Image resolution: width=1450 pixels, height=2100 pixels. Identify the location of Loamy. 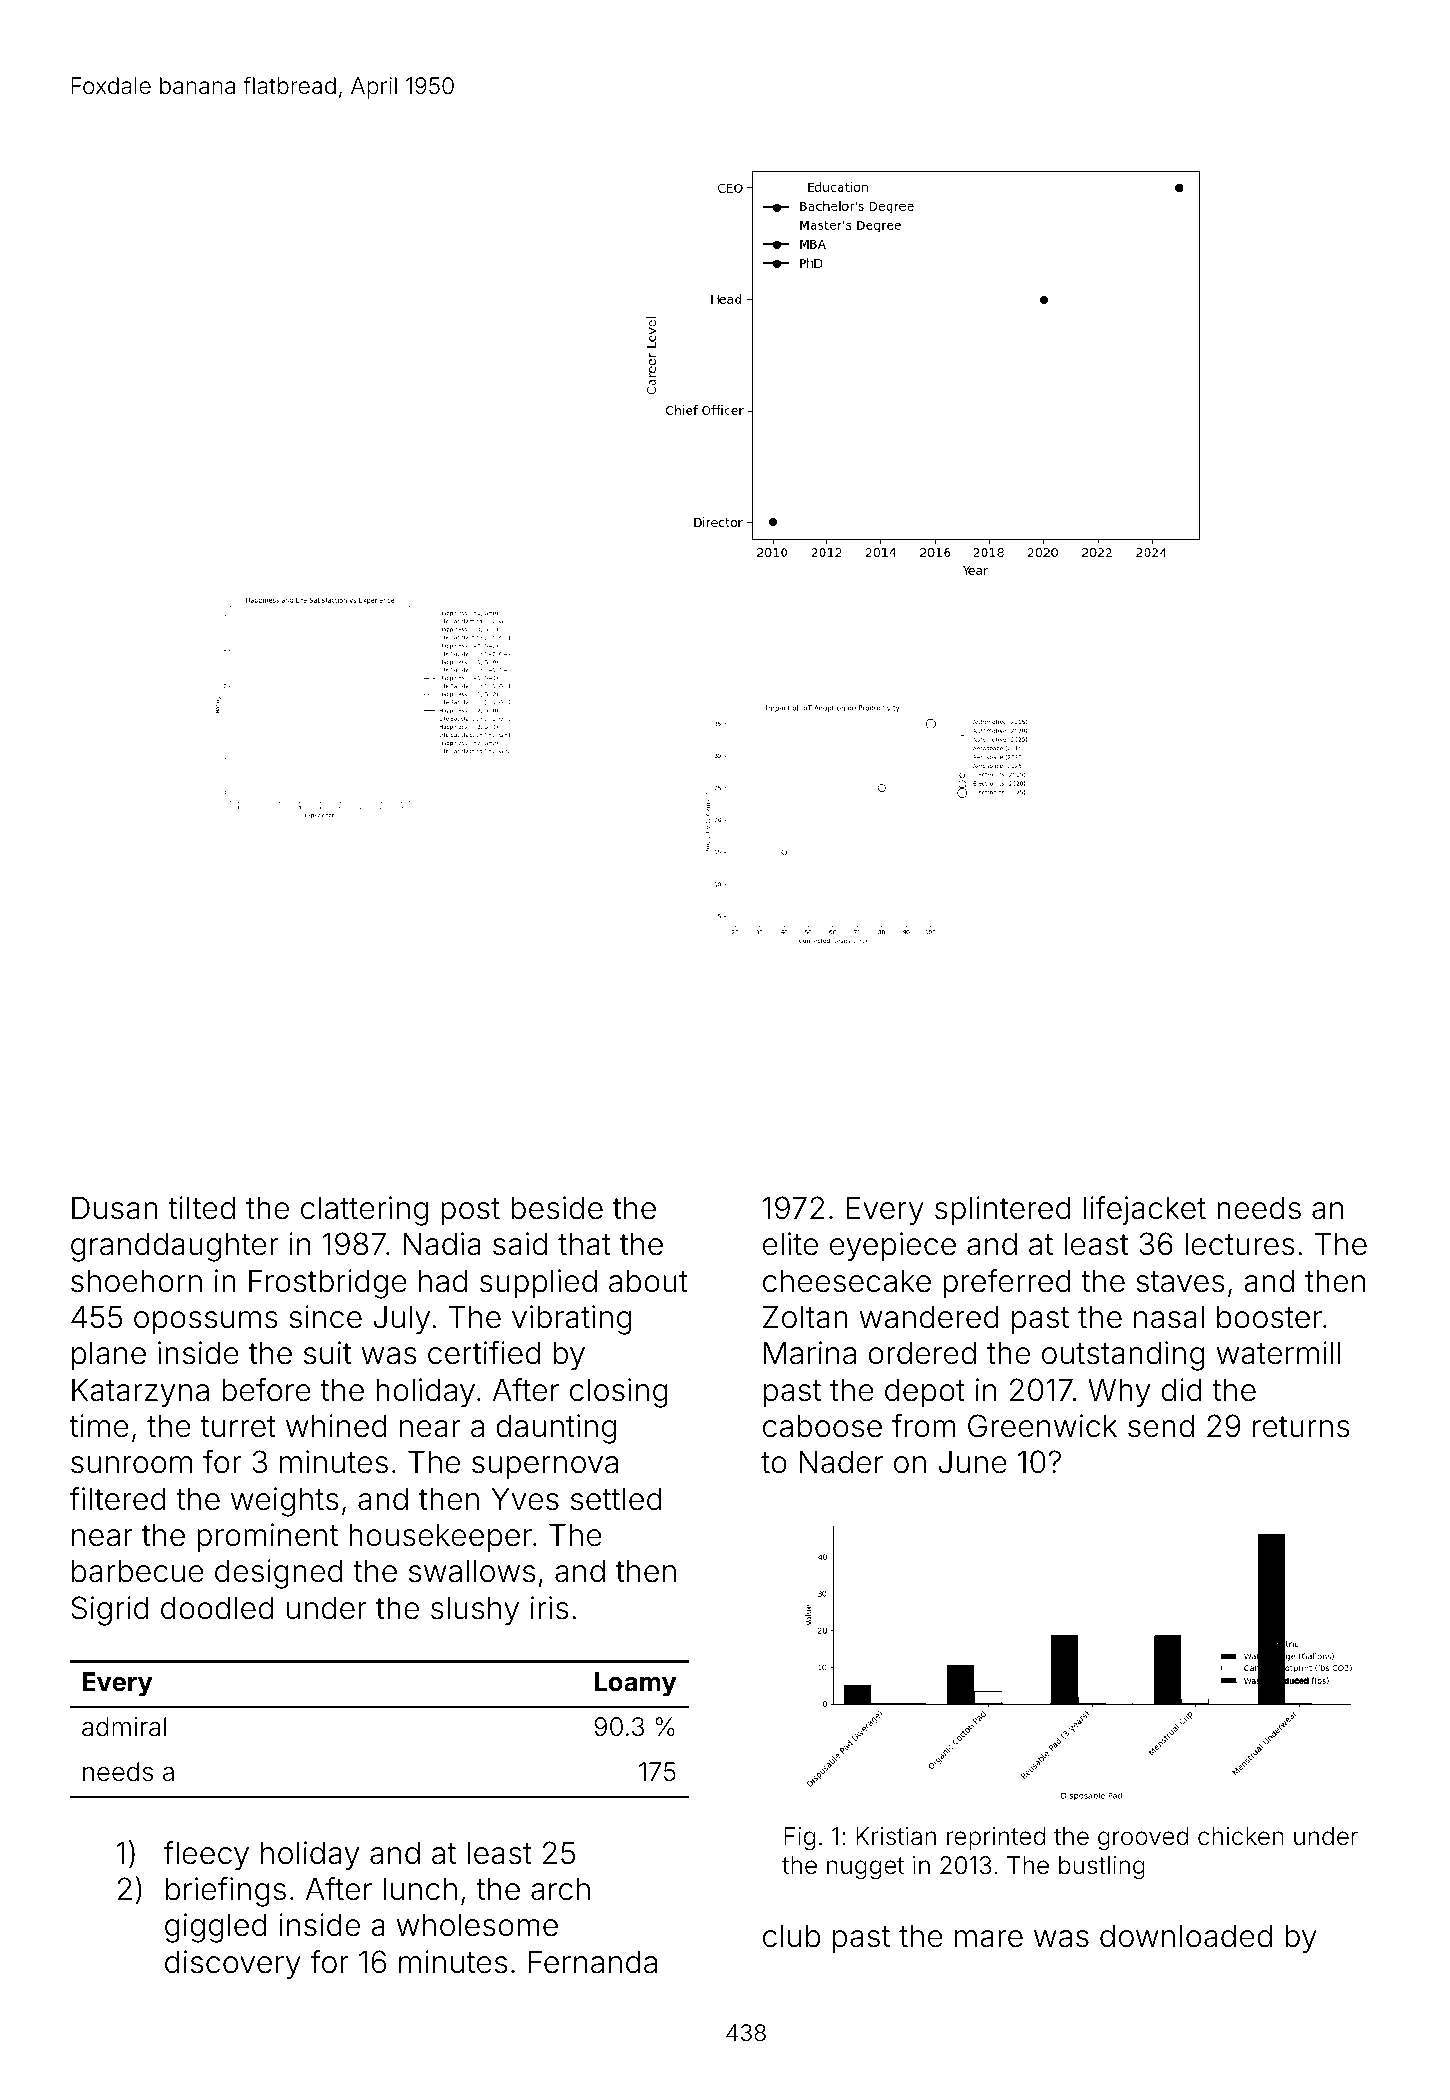
(636, 1684).
